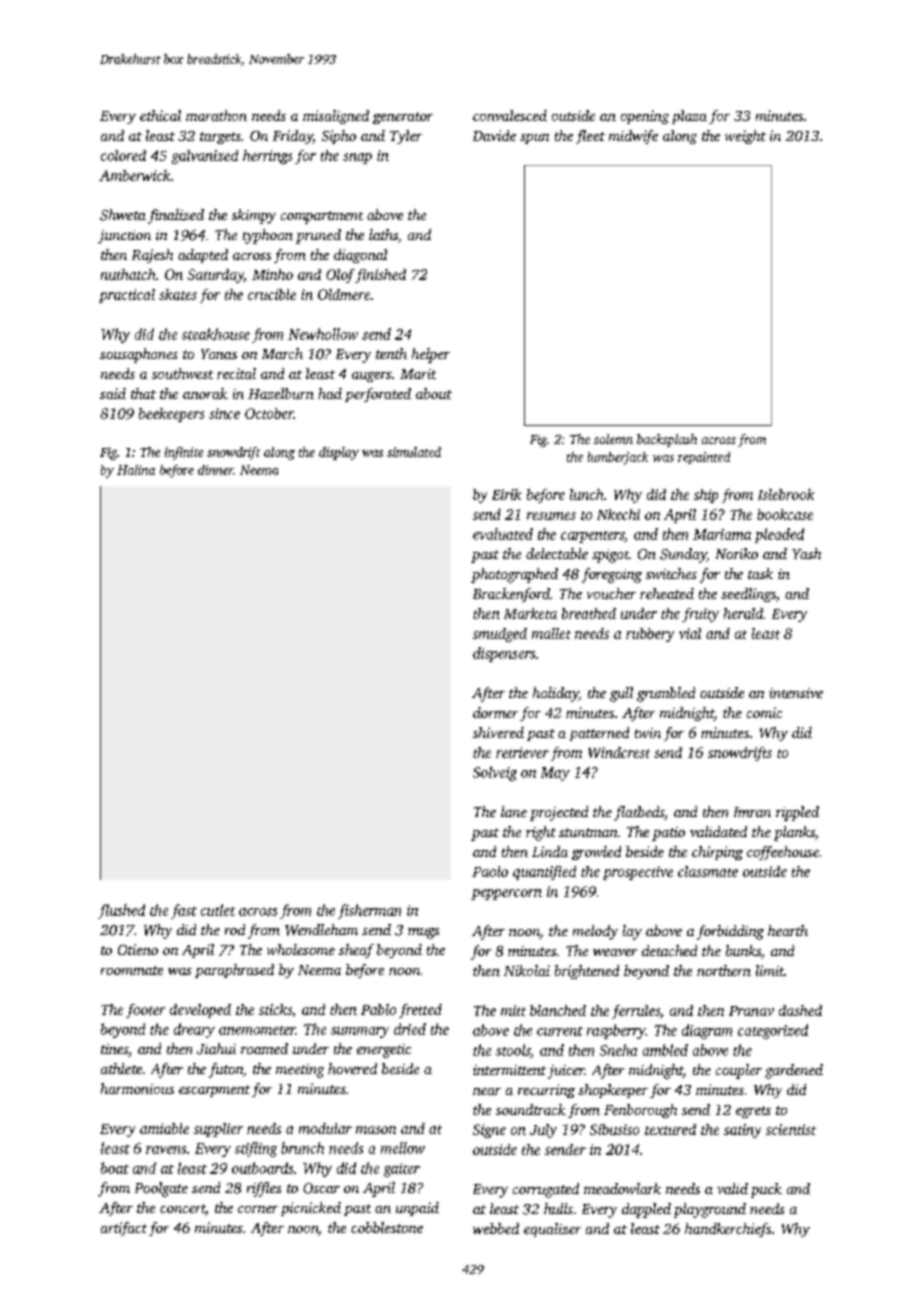  Describe the element at coordinates (184, 911) in the screenshot. I see `fast` at that location.
